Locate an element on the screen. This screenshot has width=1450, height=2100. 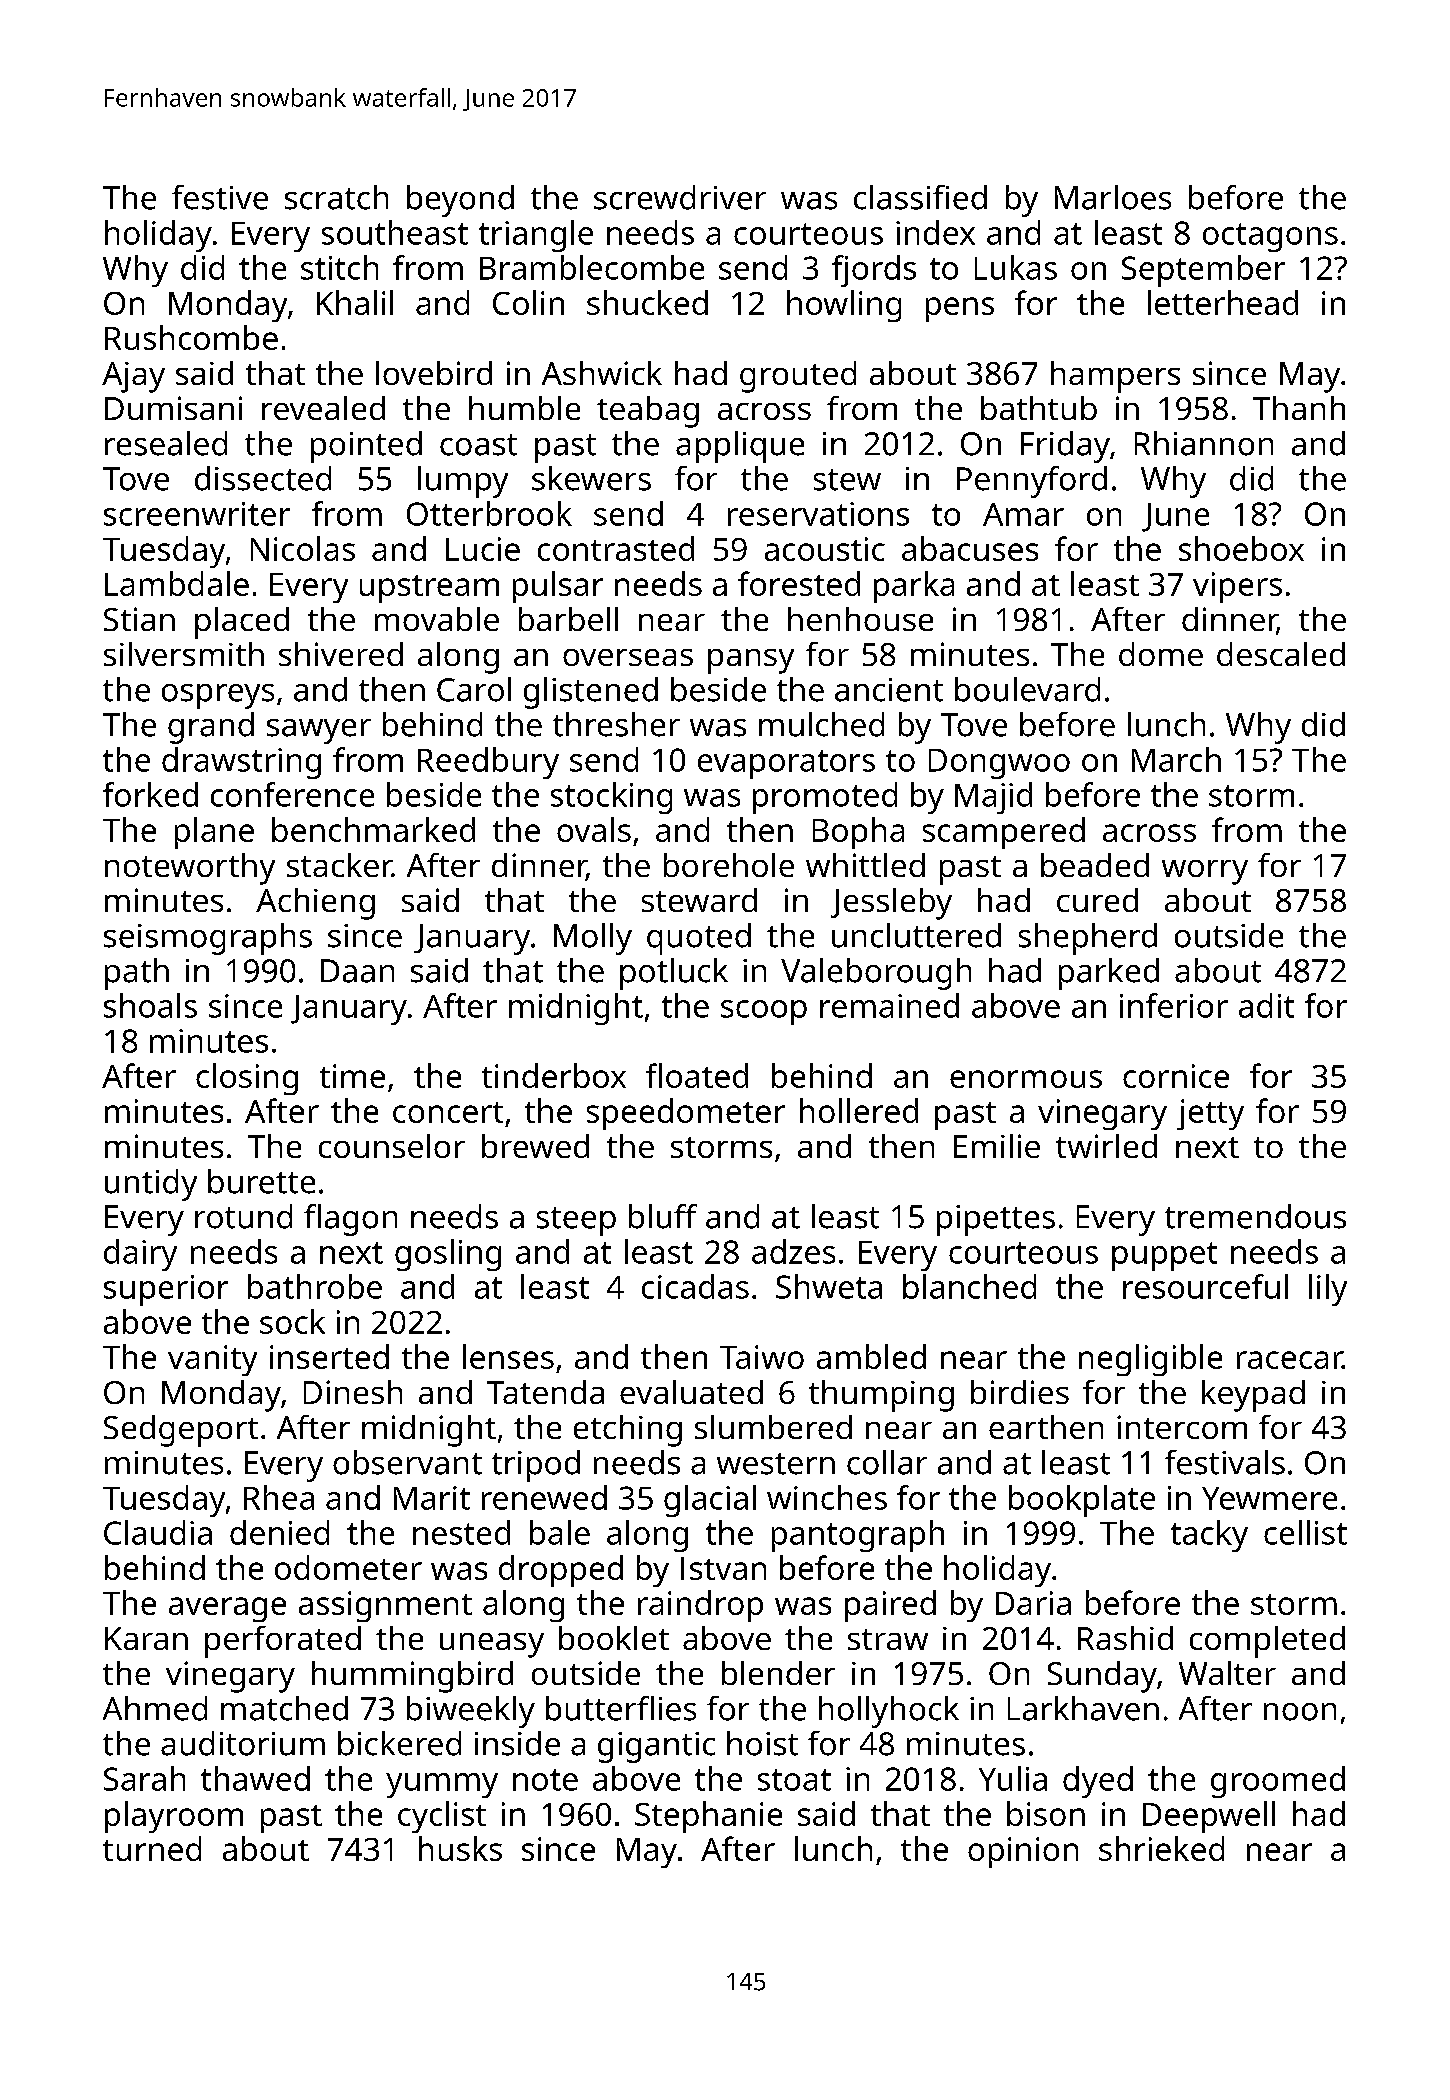
Friday is located at coordinates (1065, 447).
